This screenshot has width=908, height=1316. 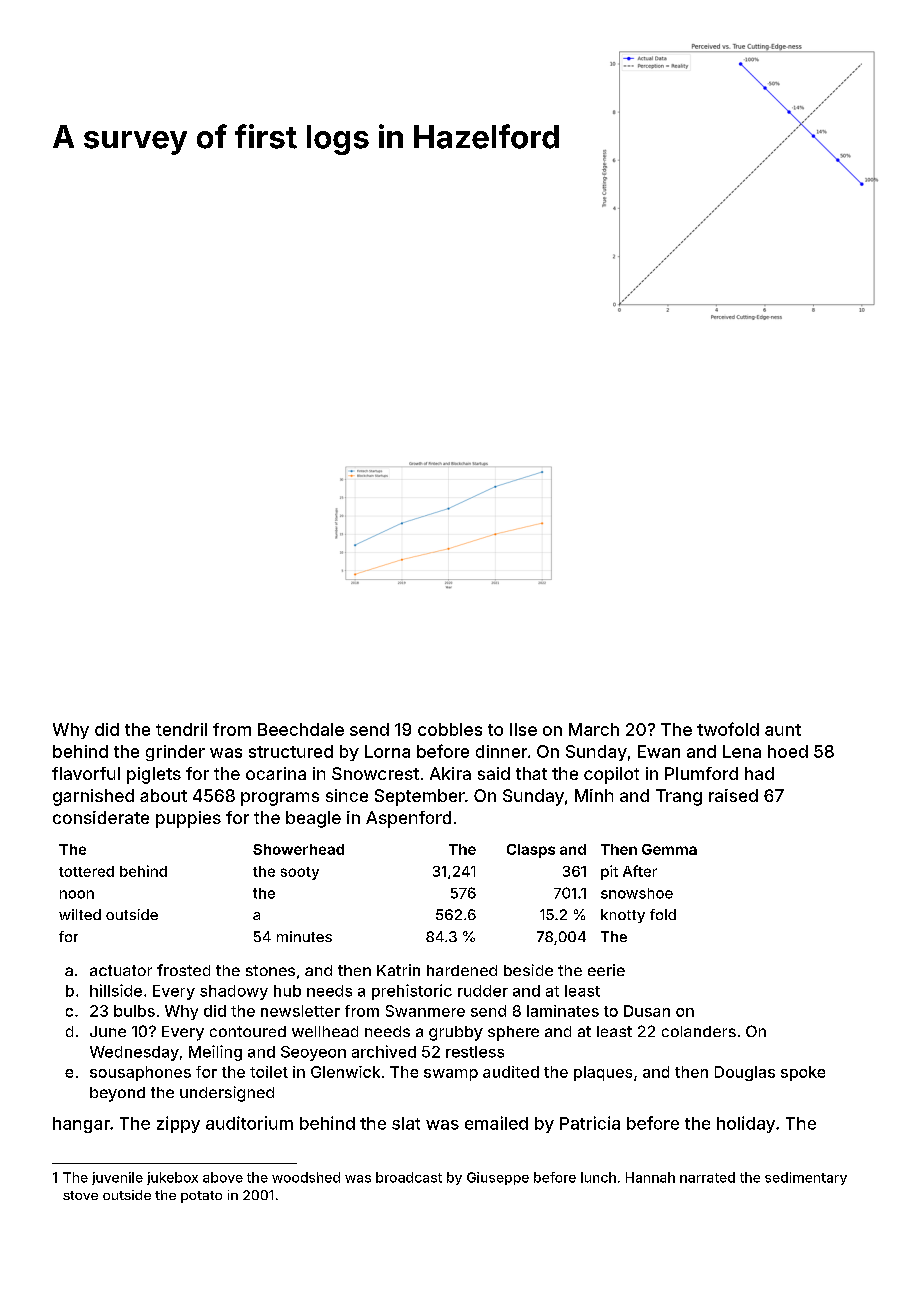 I want to click on Giuseppe, so click(x=498, y=1178).
